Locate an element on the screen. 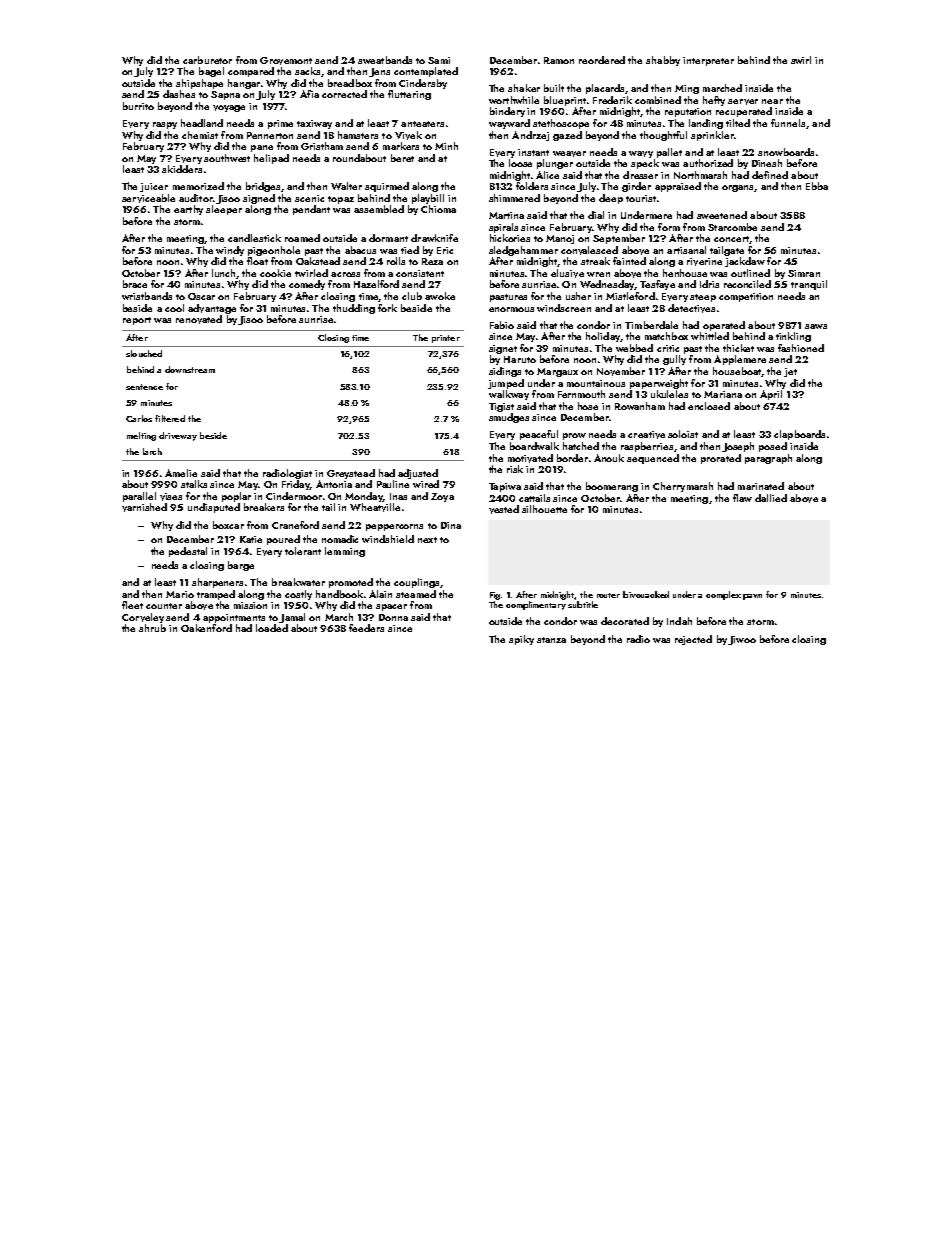 Image resolution: width=952 pixels, height=1233 pixels. clapboards is located at coordinates (799, 435).
